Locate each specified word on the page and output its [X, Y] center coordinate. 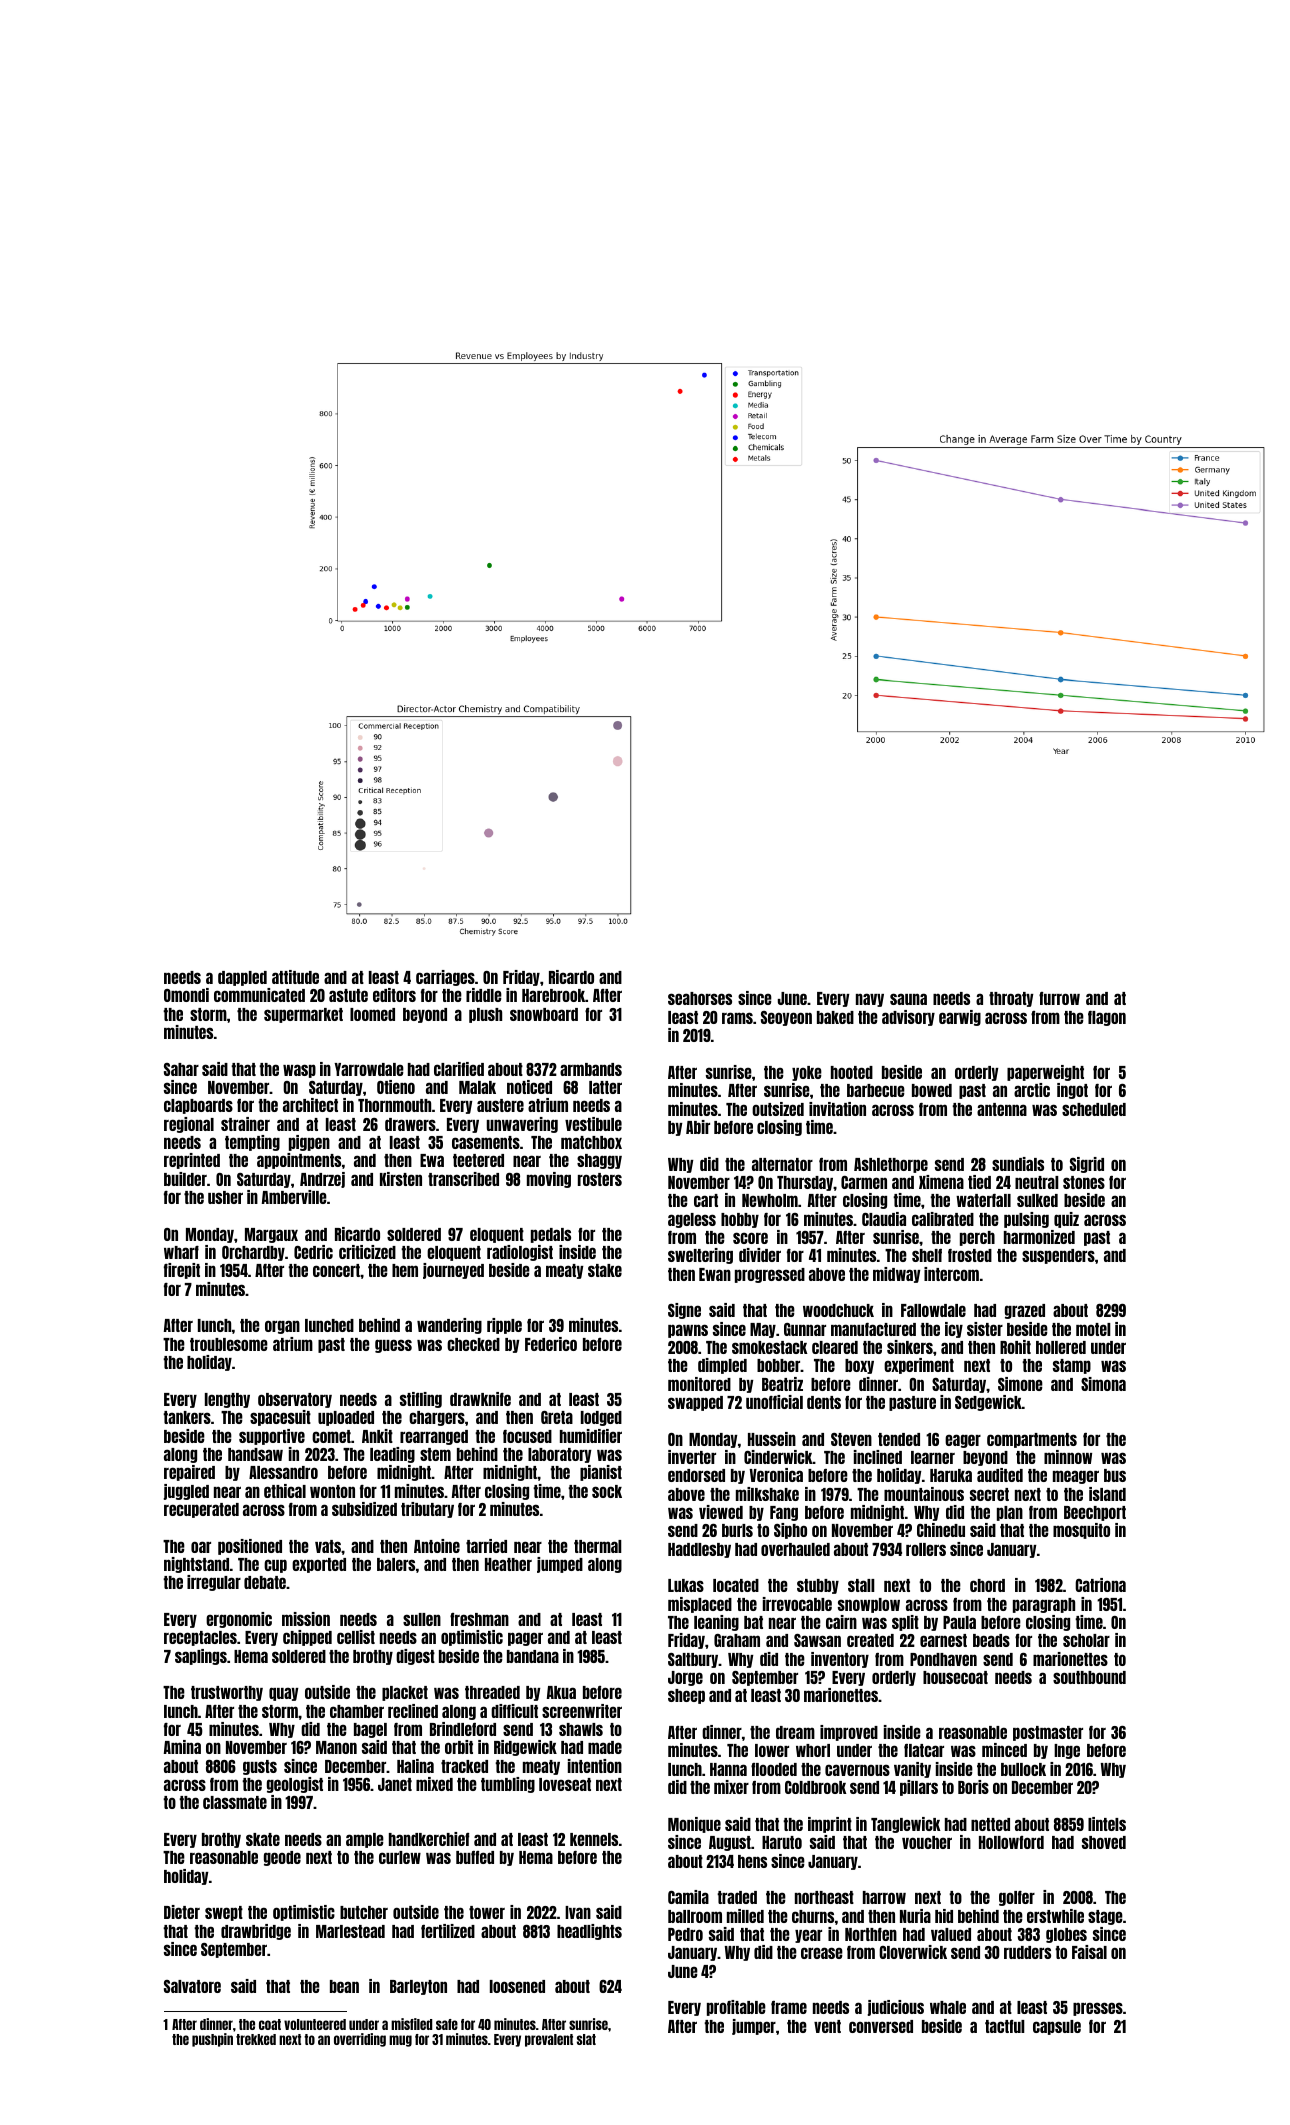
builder [185, 1179]
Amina [182, 1747]
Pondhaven [943, 1659]
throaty [1011, 999]
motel [1093, 1329]
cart [706, 1200]
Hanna [728, 1769]
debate [265, 1582]
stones [1084, 1182]
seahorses [700, 998]
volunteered [315, 2024]
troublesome [229, 1344]
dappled [242, 978]
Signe [684, 1311]
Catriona [1100, 1585]
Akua [561, 1692]
